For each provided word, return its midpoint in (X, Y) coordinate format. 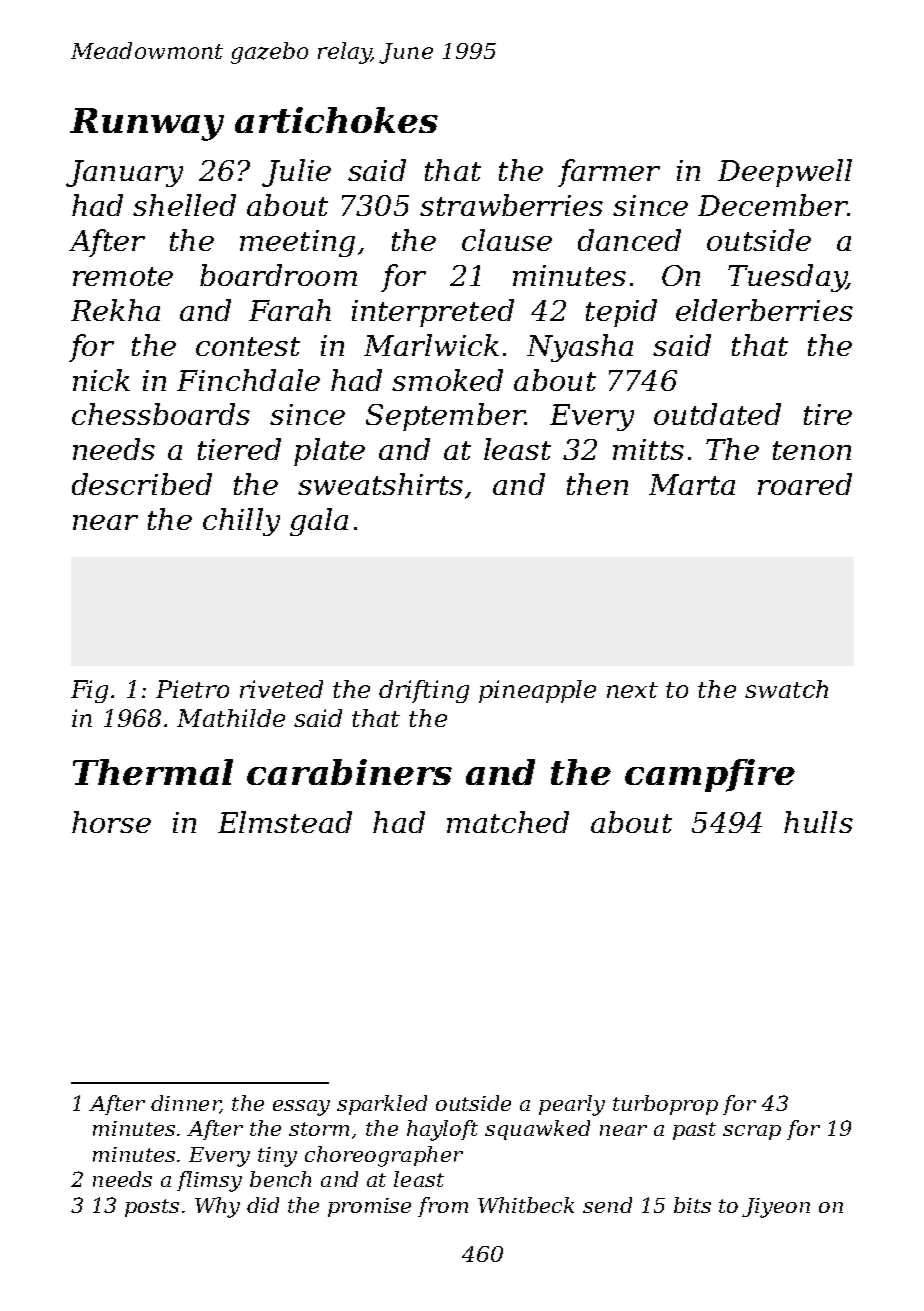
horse (111, 822)
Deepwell (785, 173)
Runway (147, 124)
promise (369, 1207)
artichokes (336, 120)
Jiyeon (776, 1208)
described (142, 484)
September (445, 417)
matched (508, 822)
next (632, 690)
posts (152, 1208)
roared (805, 484)
